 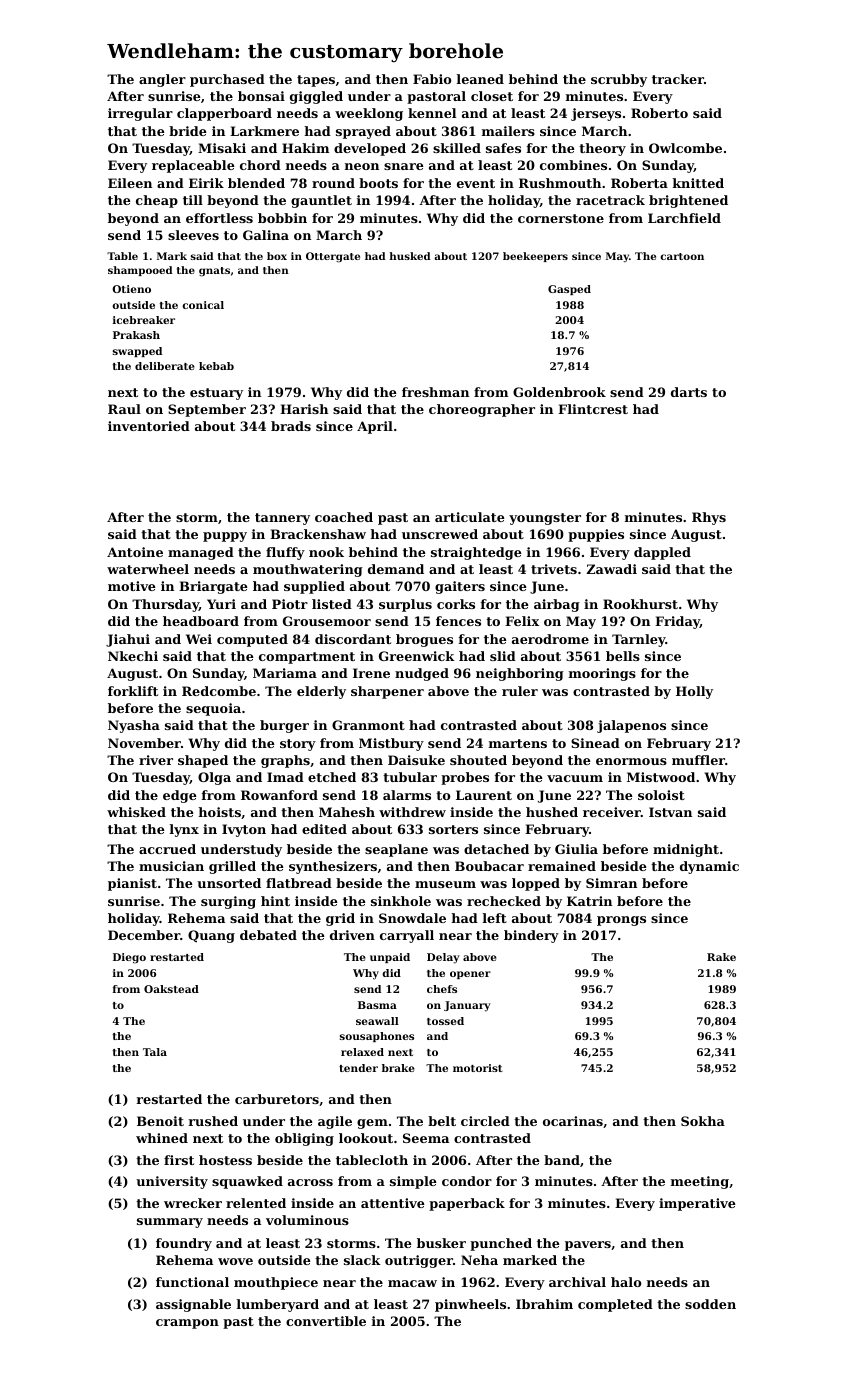 What do you see at coordinates (678, 79) in the document?
I see `tracker` at bounding box center [678, 79].
